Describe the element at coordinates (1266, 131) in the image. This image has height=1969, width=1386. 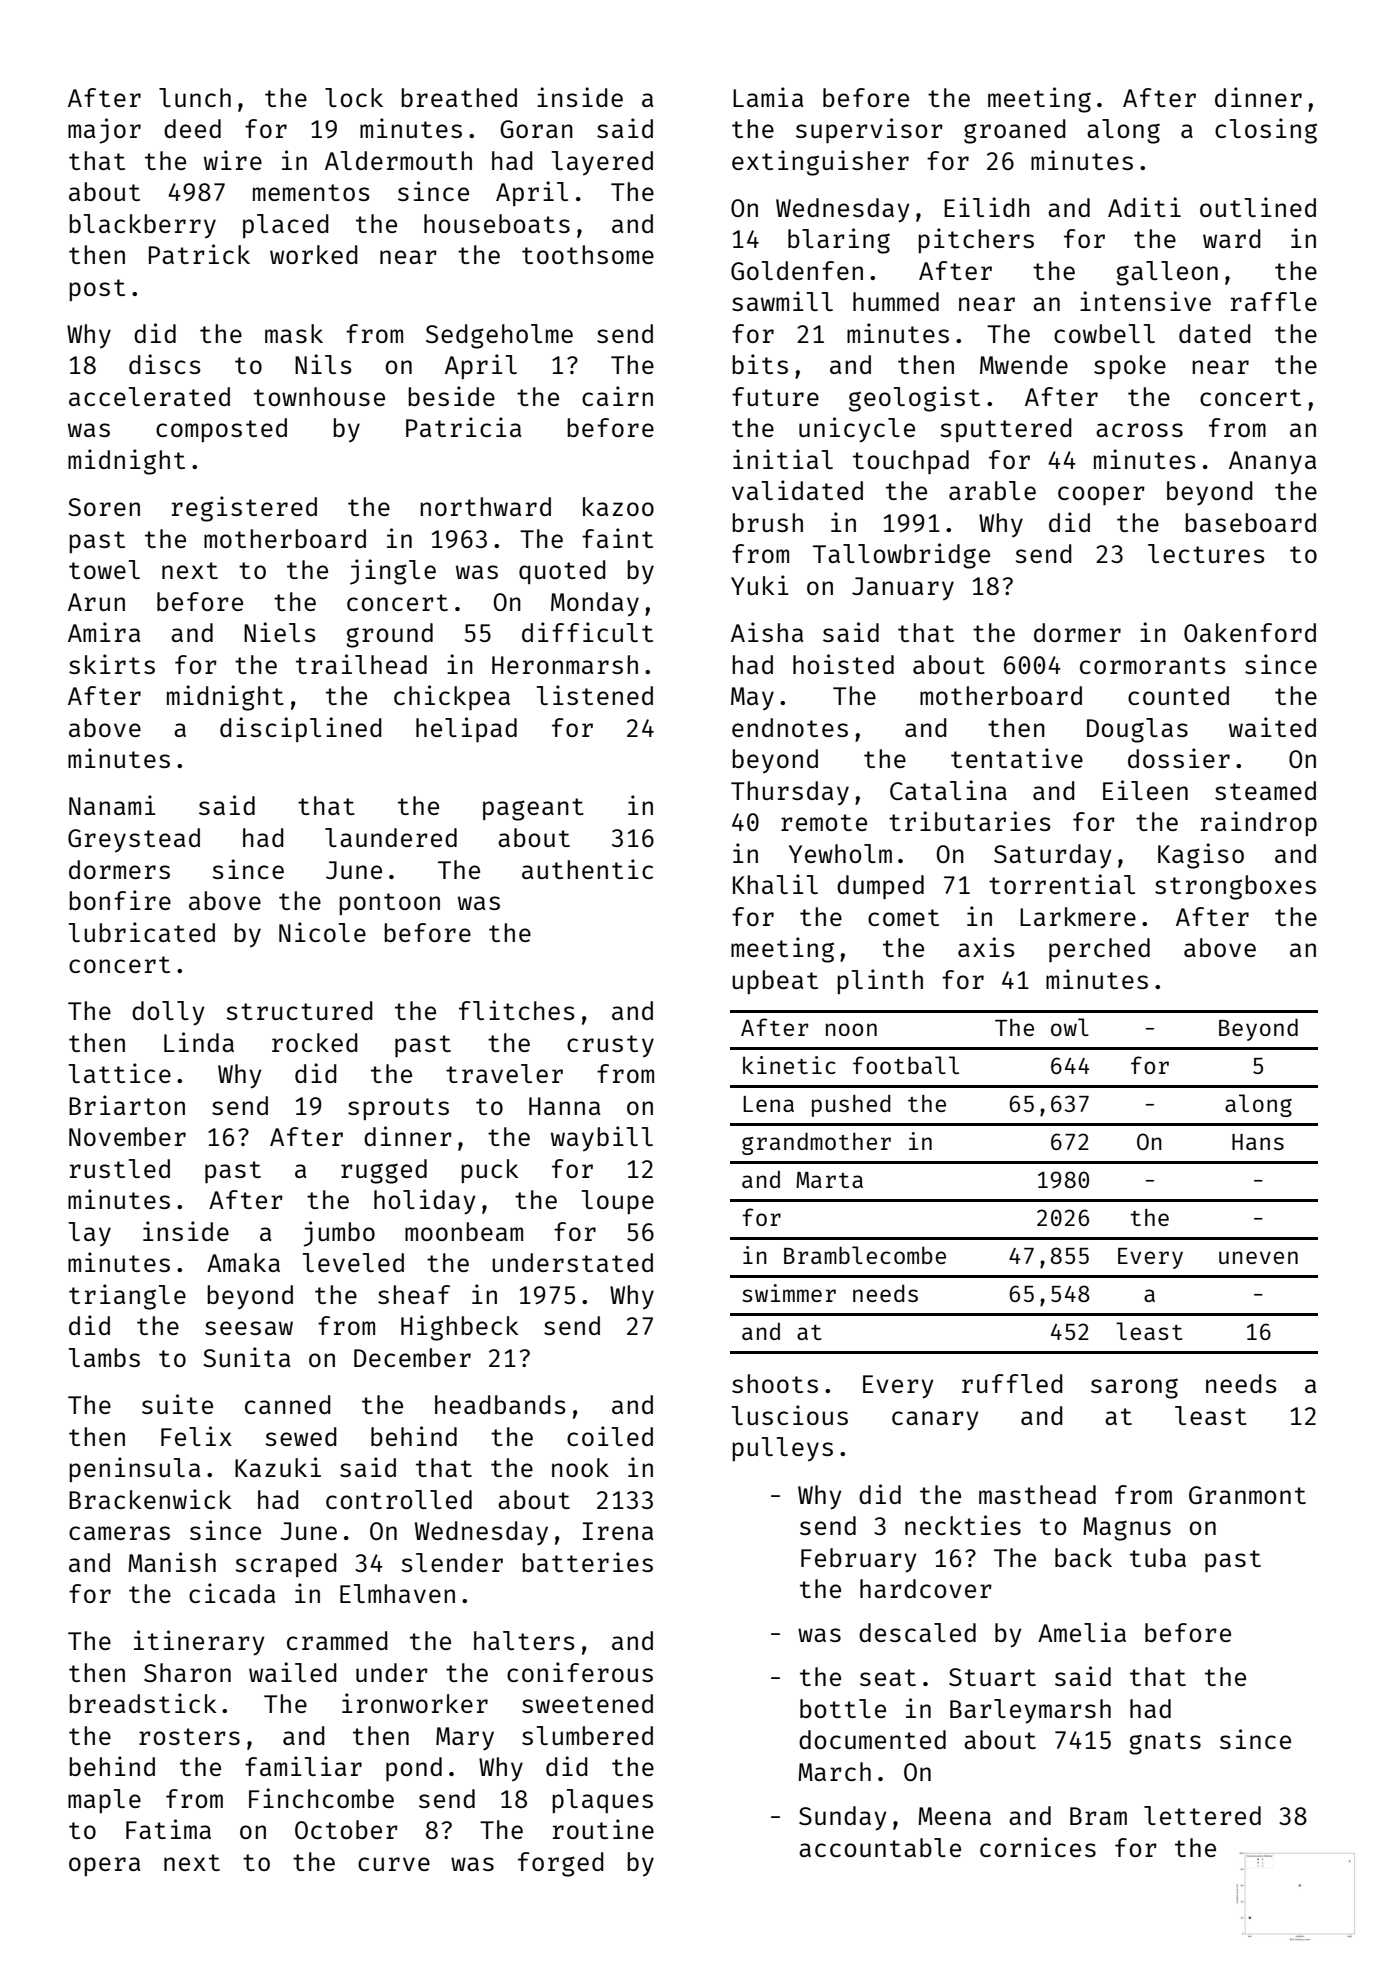
I see `closing` at that location.
